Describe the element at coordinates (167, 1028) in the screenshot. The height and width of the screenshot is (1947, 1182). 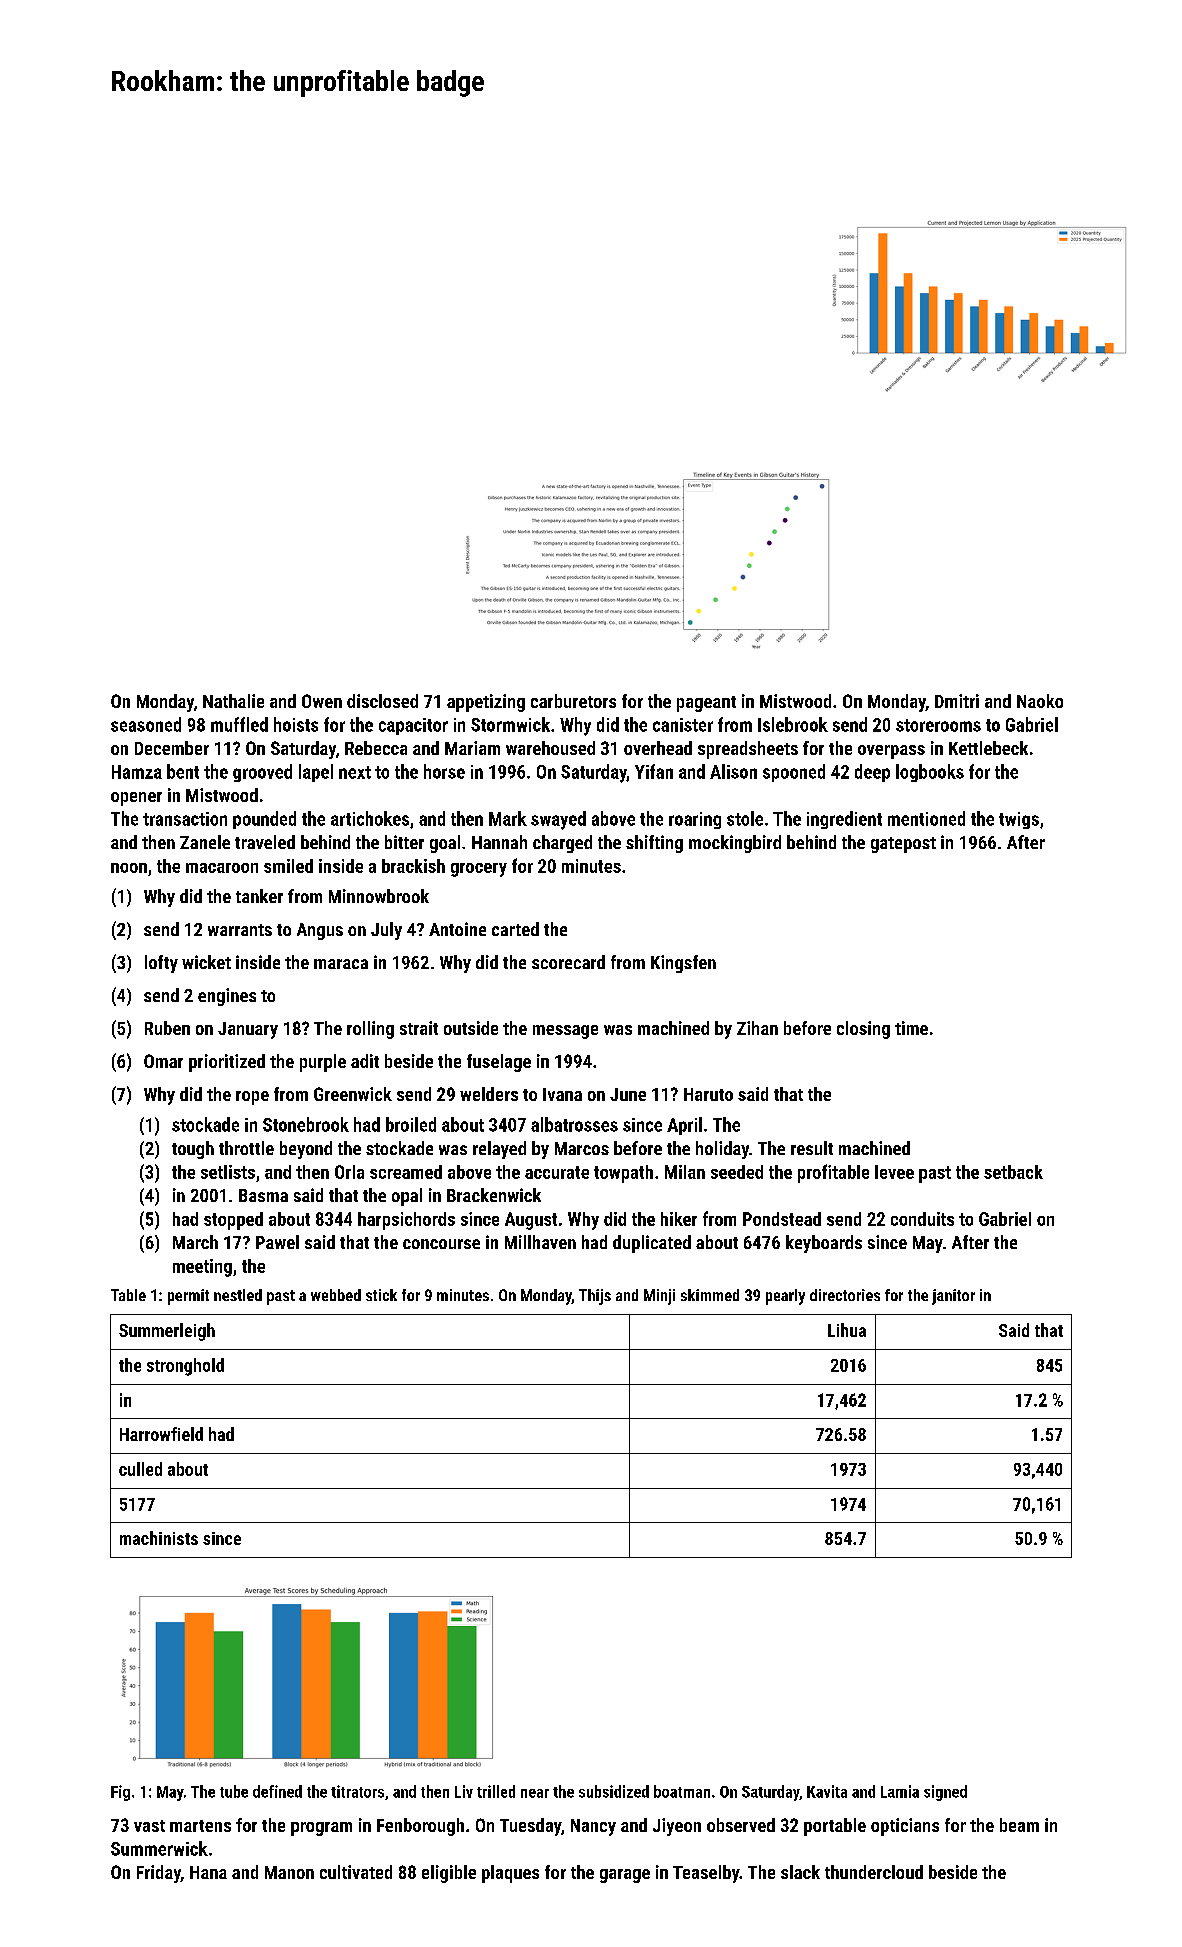
I see `Ruben` at that location.
